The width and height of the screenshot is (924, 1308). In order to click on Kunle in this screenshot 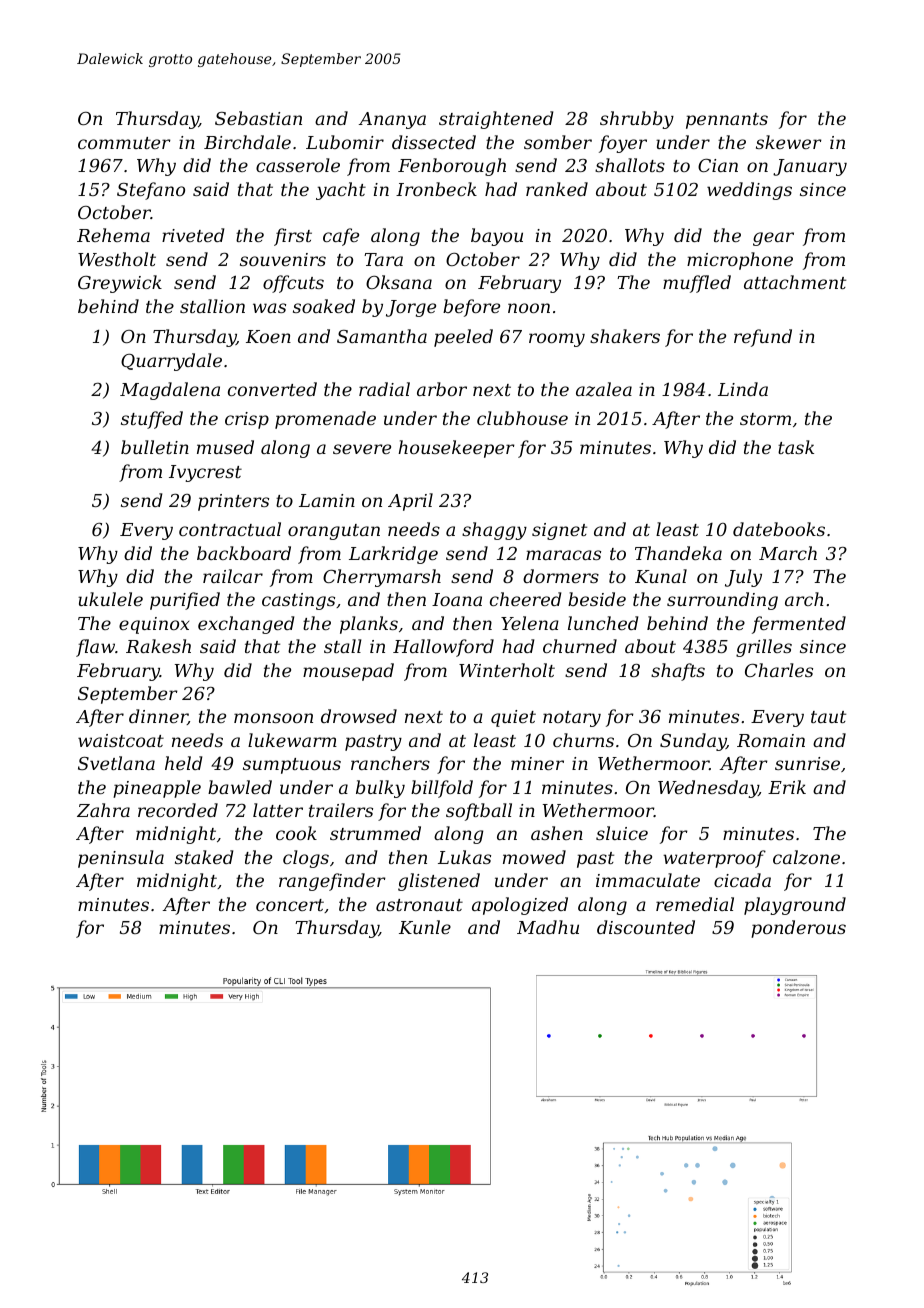, I will do `click(425, 927)`.
